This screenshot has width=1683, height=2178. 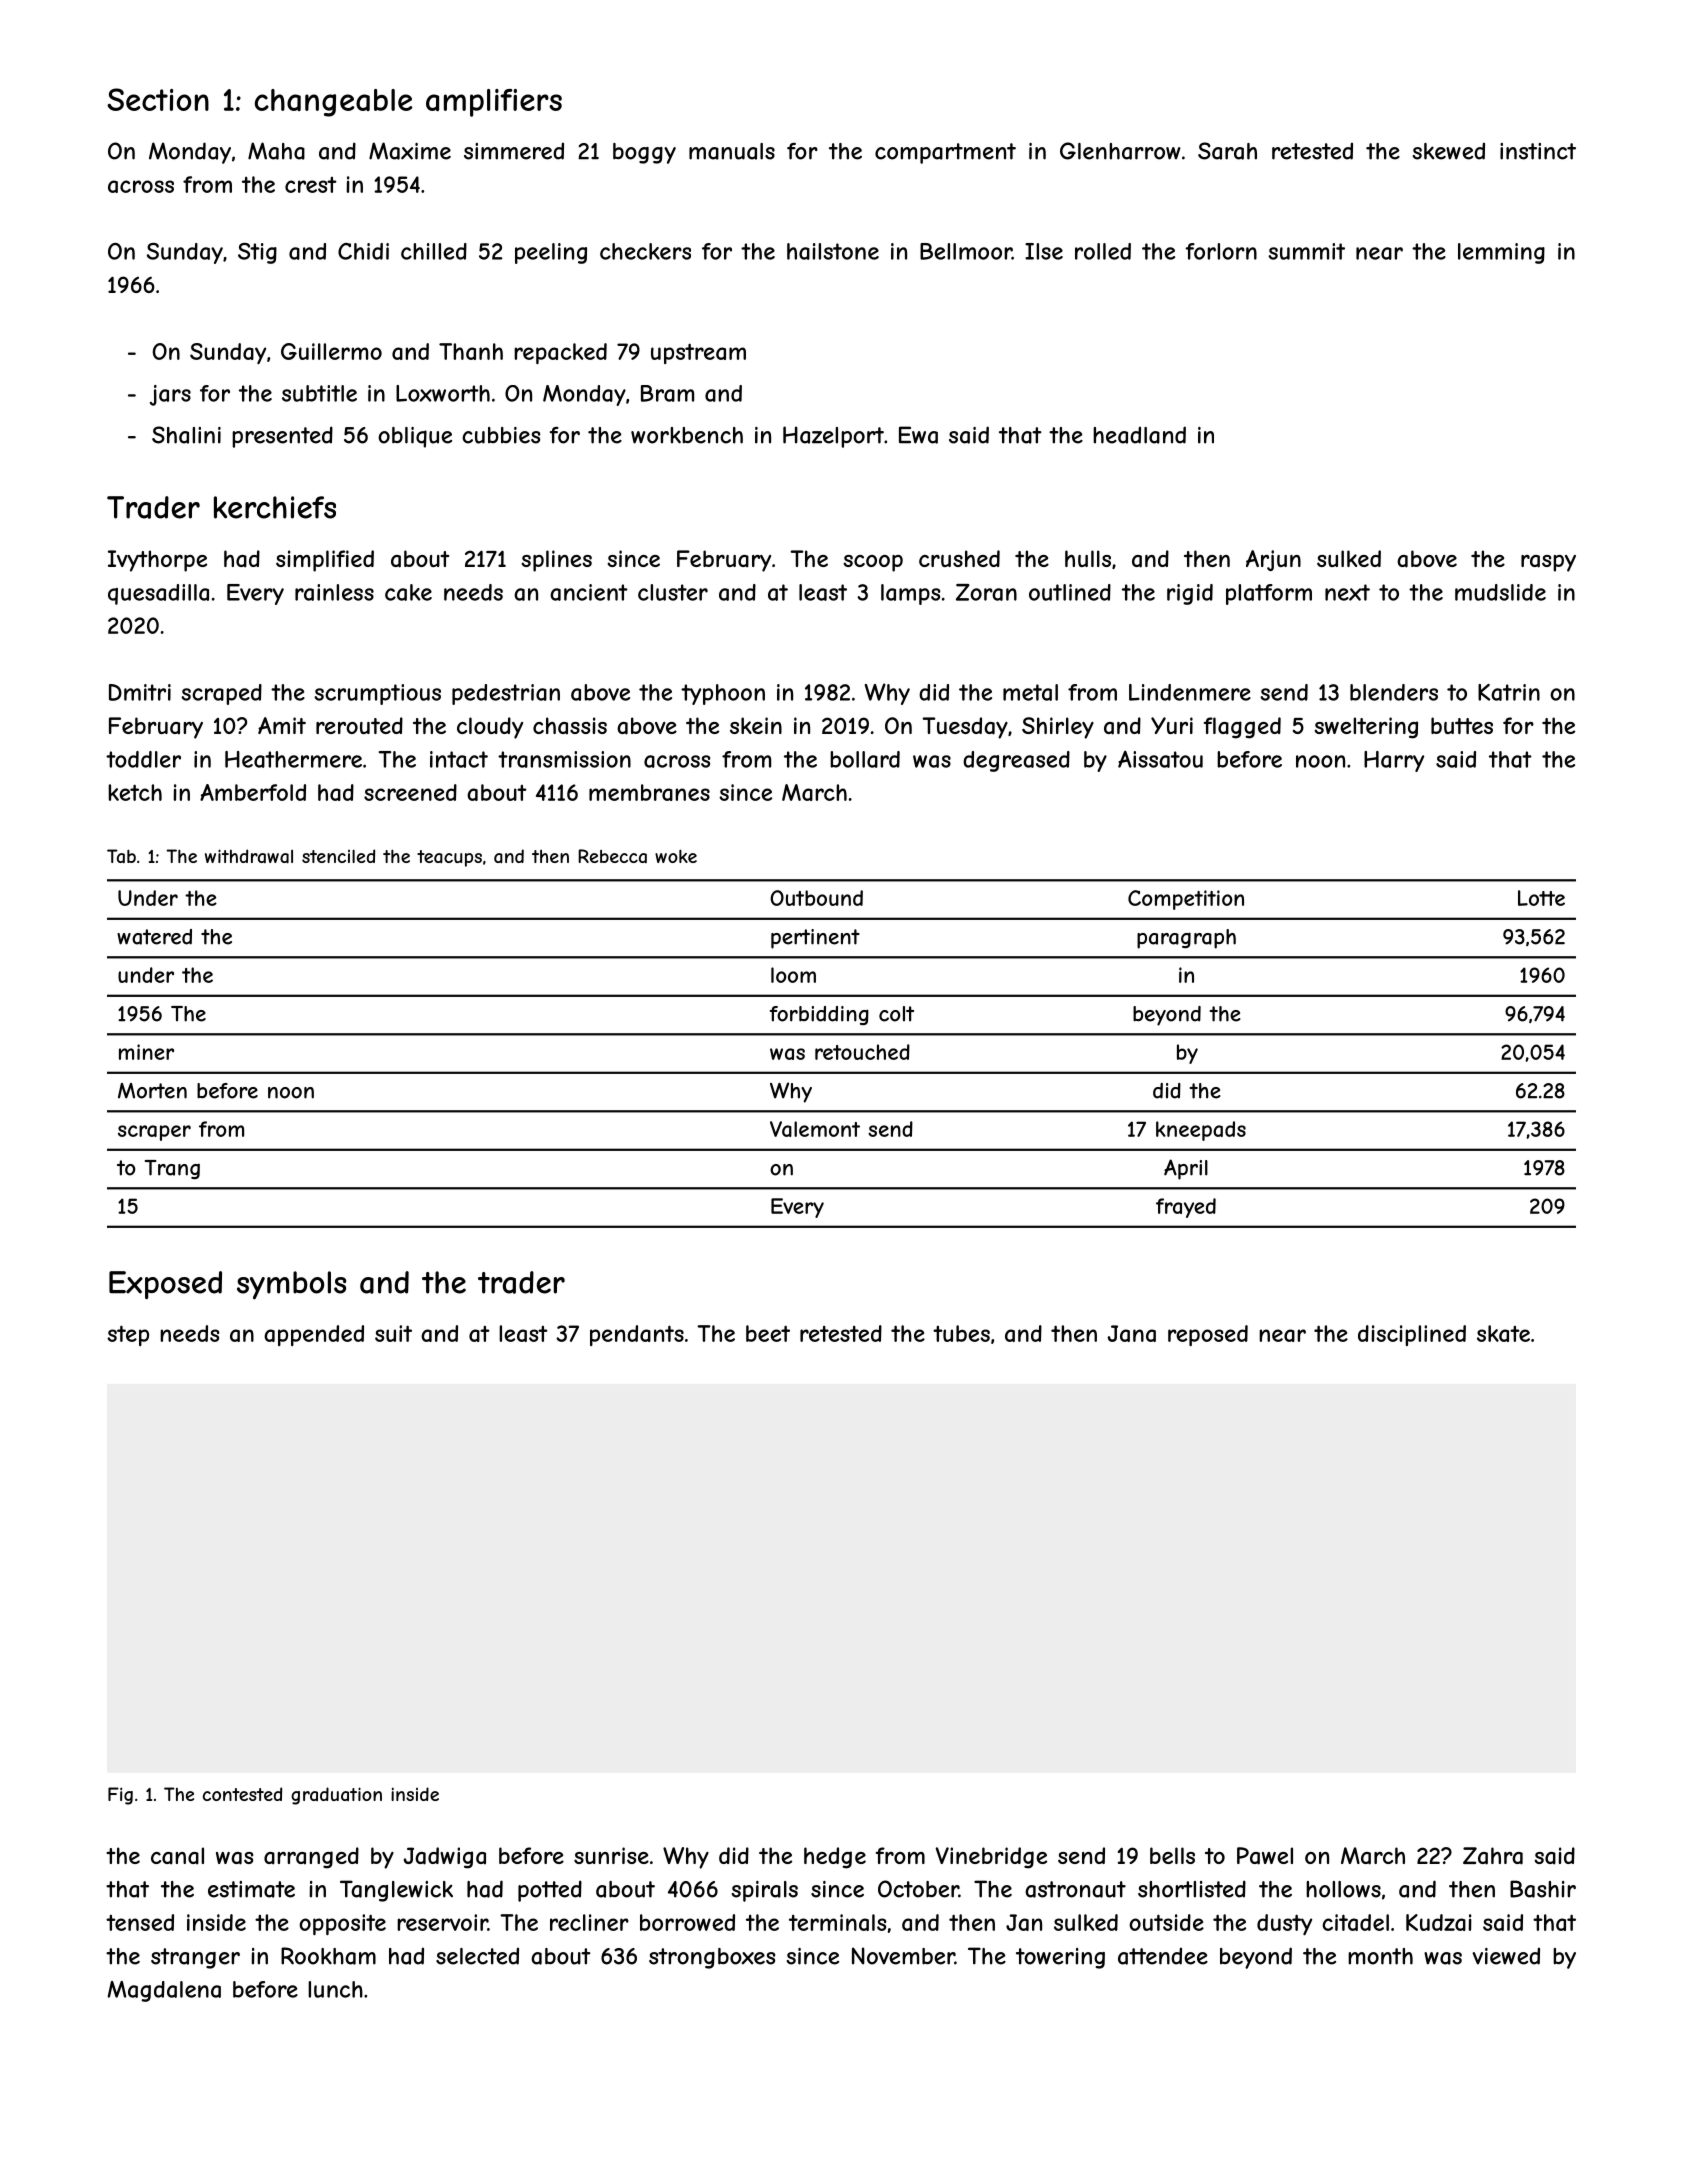 What do you see at coordinates (732, 151) in the screenshot?
I see `manuals` at bounding box center [732, 151].
